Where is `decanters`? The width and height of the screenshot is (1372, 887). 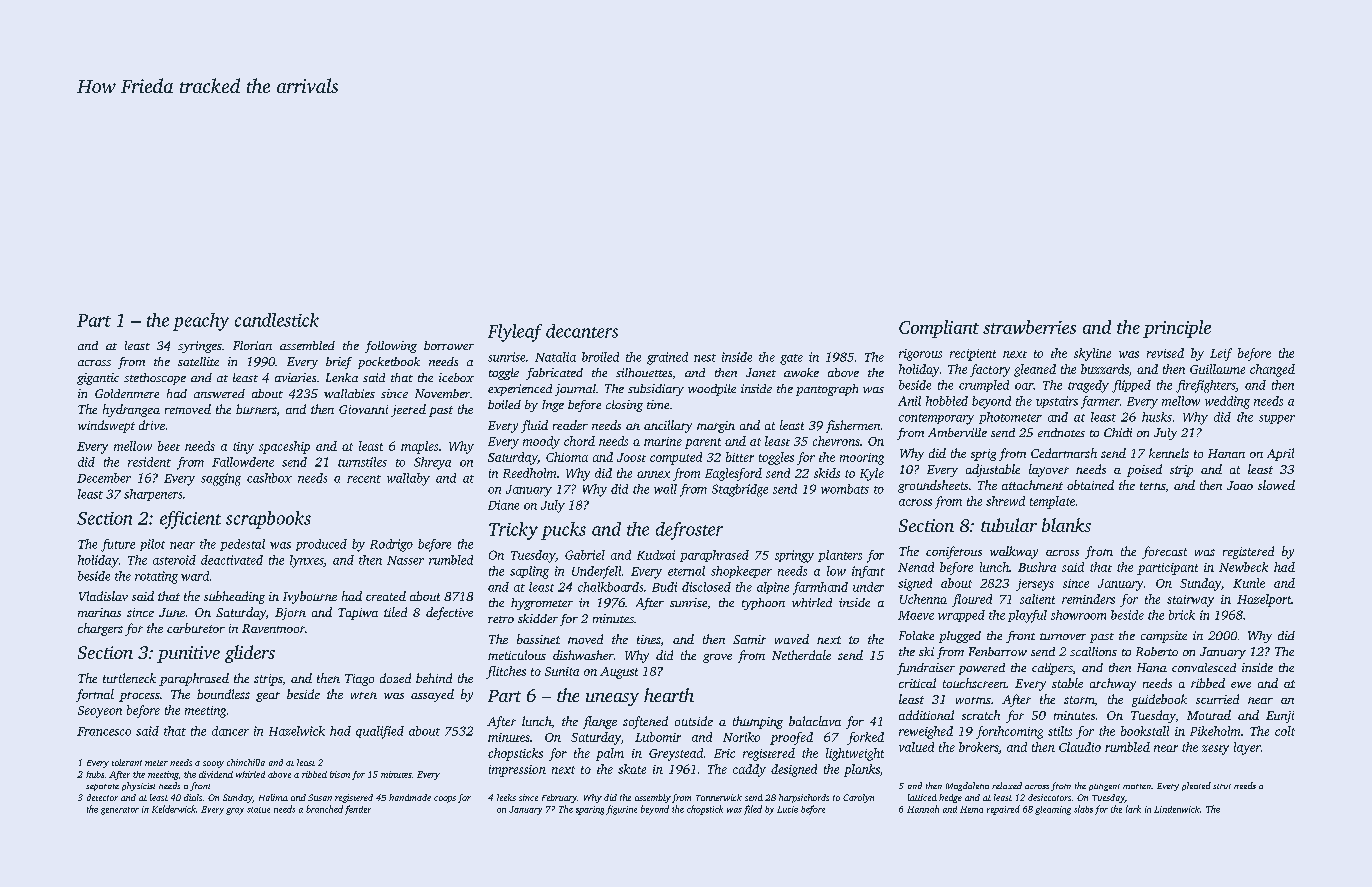
decanters is located at coordinates (582, 331).
